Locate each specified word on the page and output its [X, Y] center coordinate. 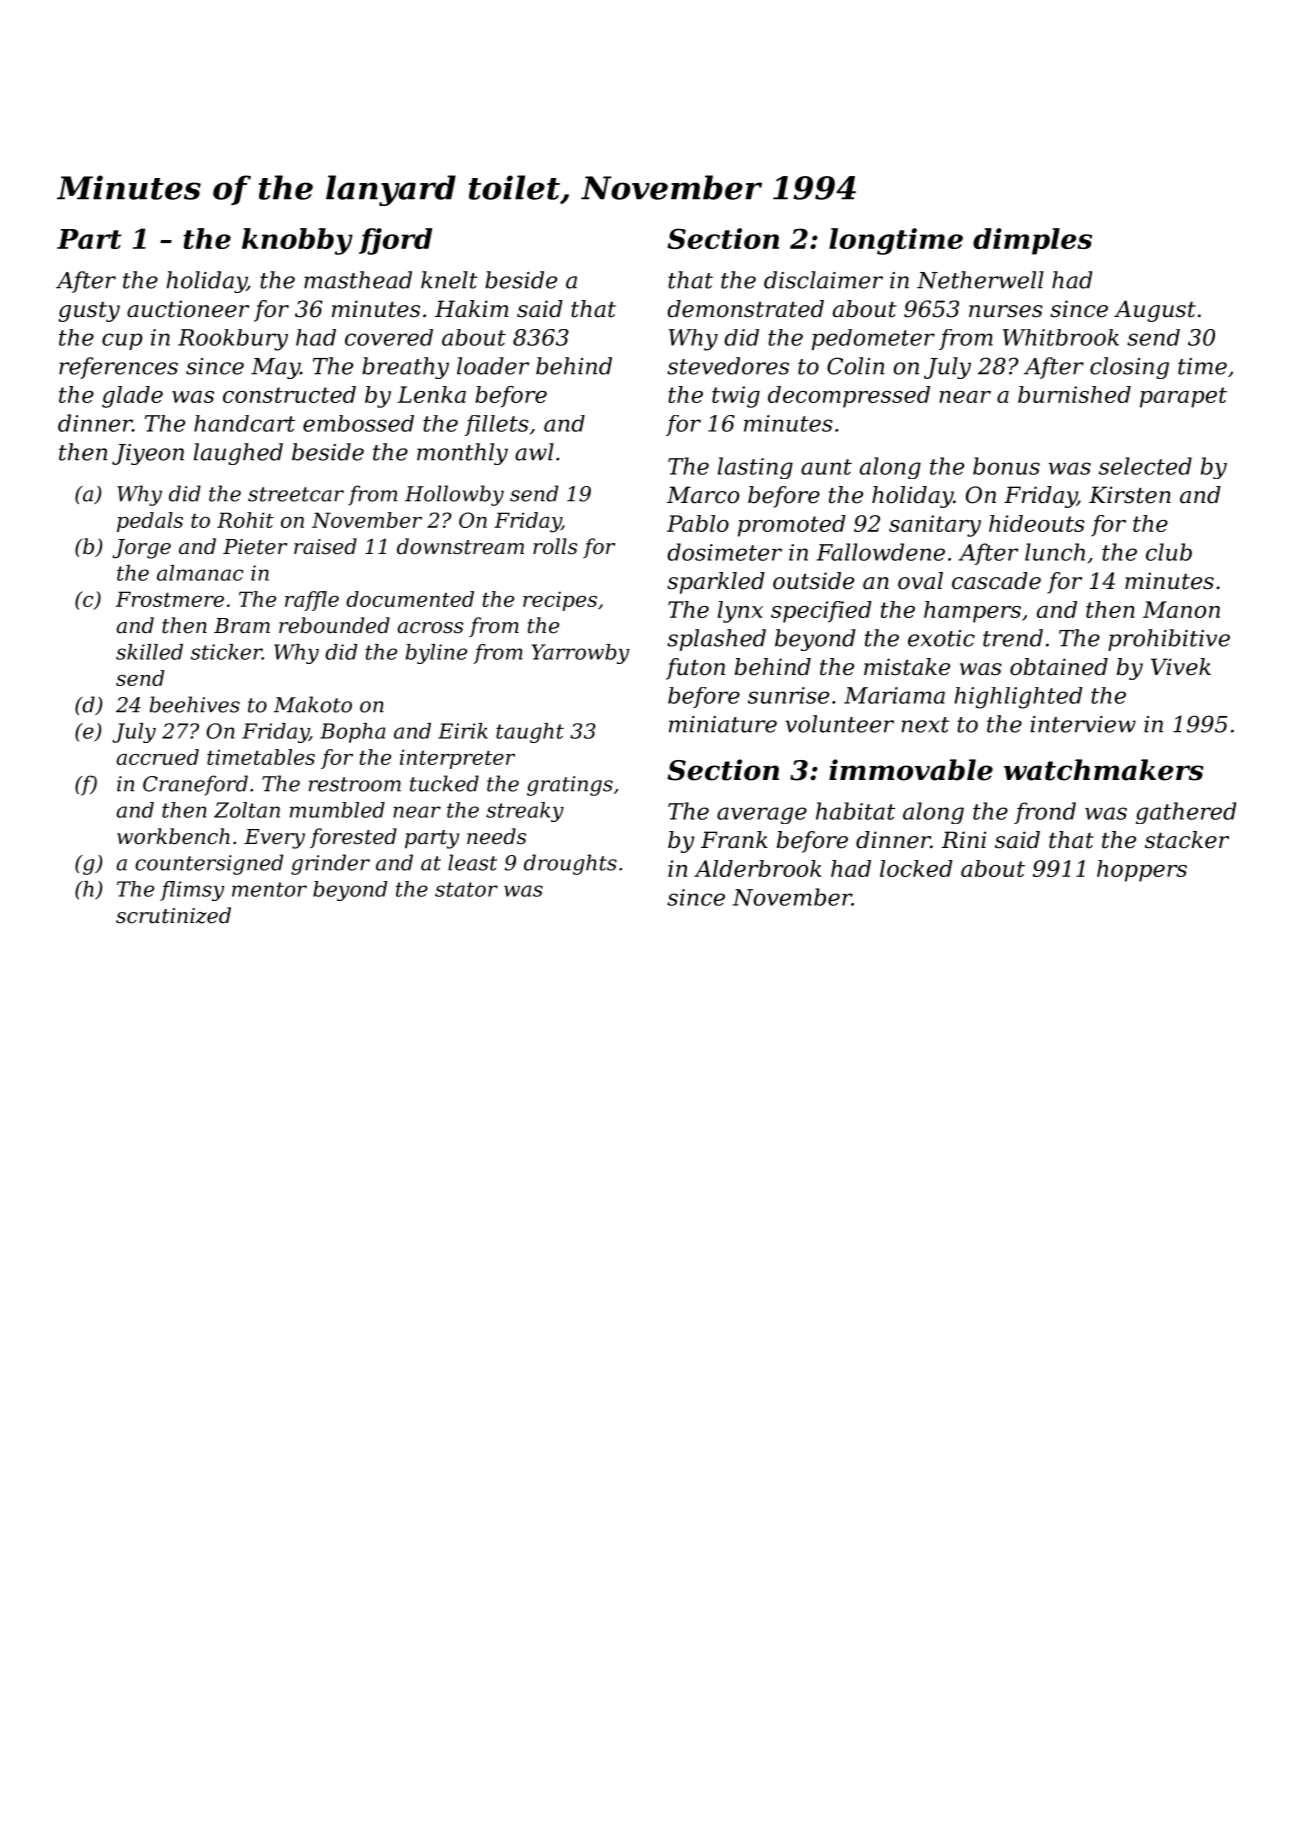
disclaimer [823, 280]
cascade [996, 581]
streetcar [296, 494]
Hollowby [454, 495]
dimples [1032, 241]
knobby [297, 241]
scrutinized [173, 915]
